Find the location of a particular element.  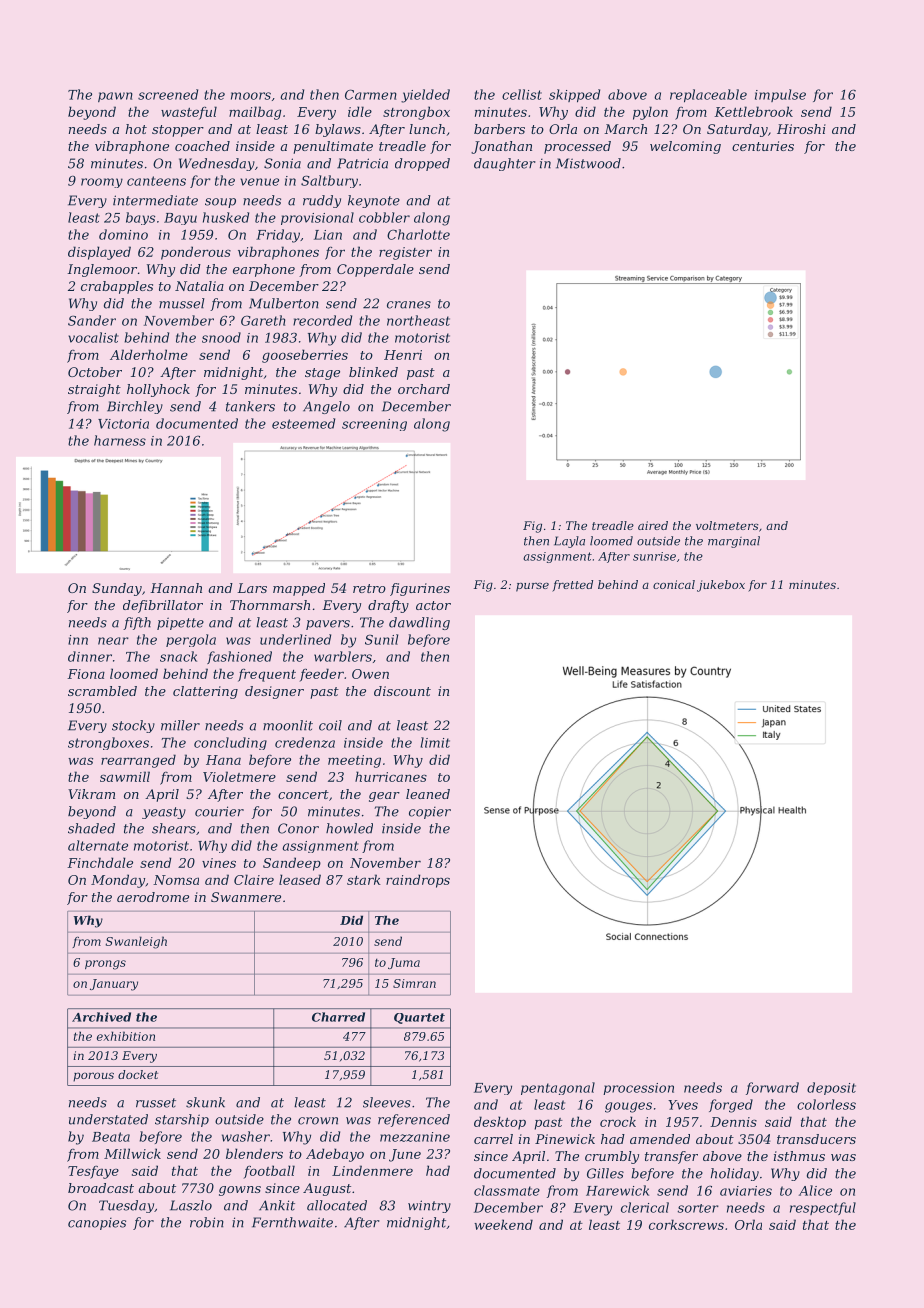

wintry is located at coordinates (429, 1206).
